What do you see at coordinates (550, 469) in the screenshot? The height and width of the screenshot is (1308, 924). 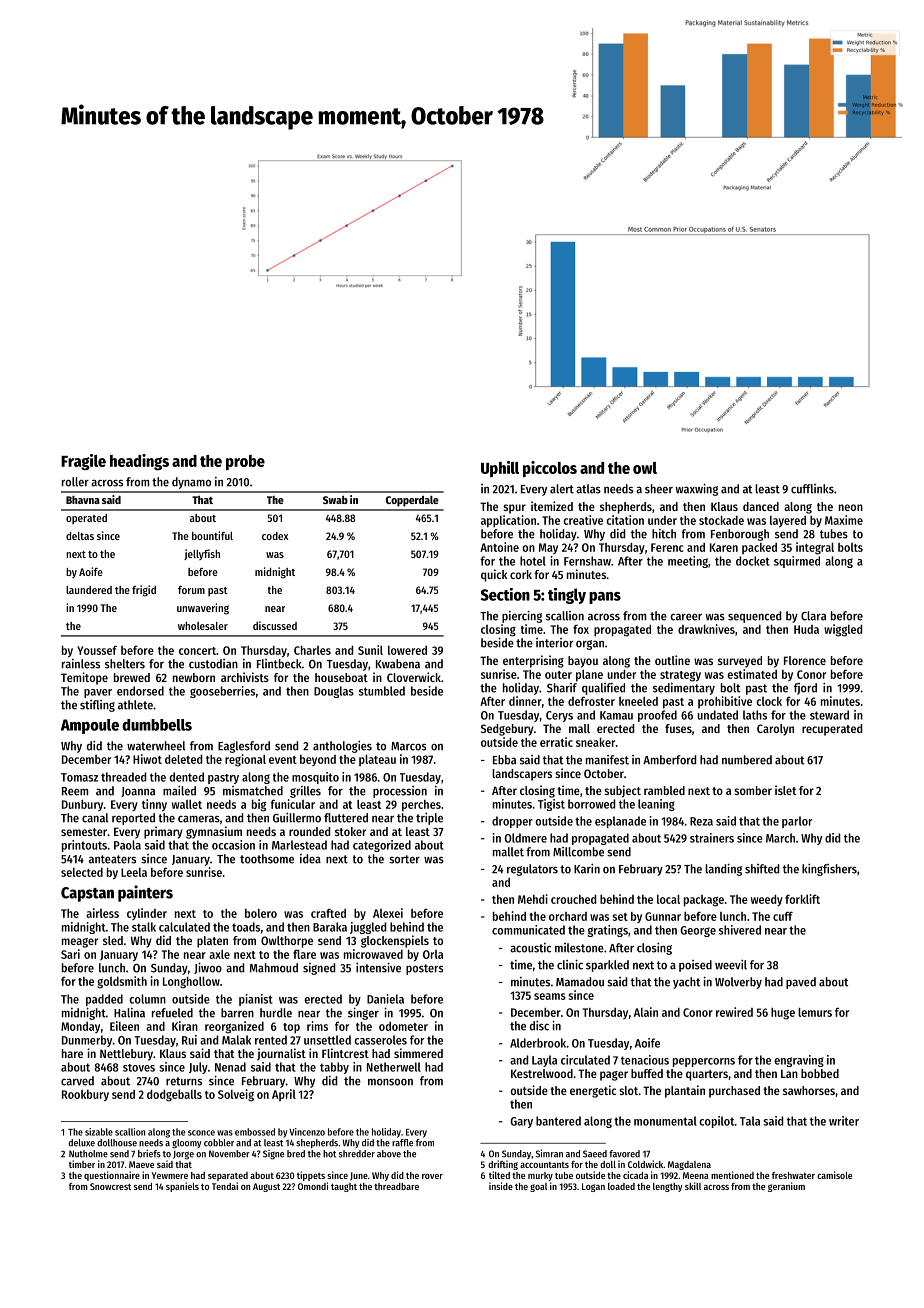 I see `piccolos` at bounding box center [550, 469].
